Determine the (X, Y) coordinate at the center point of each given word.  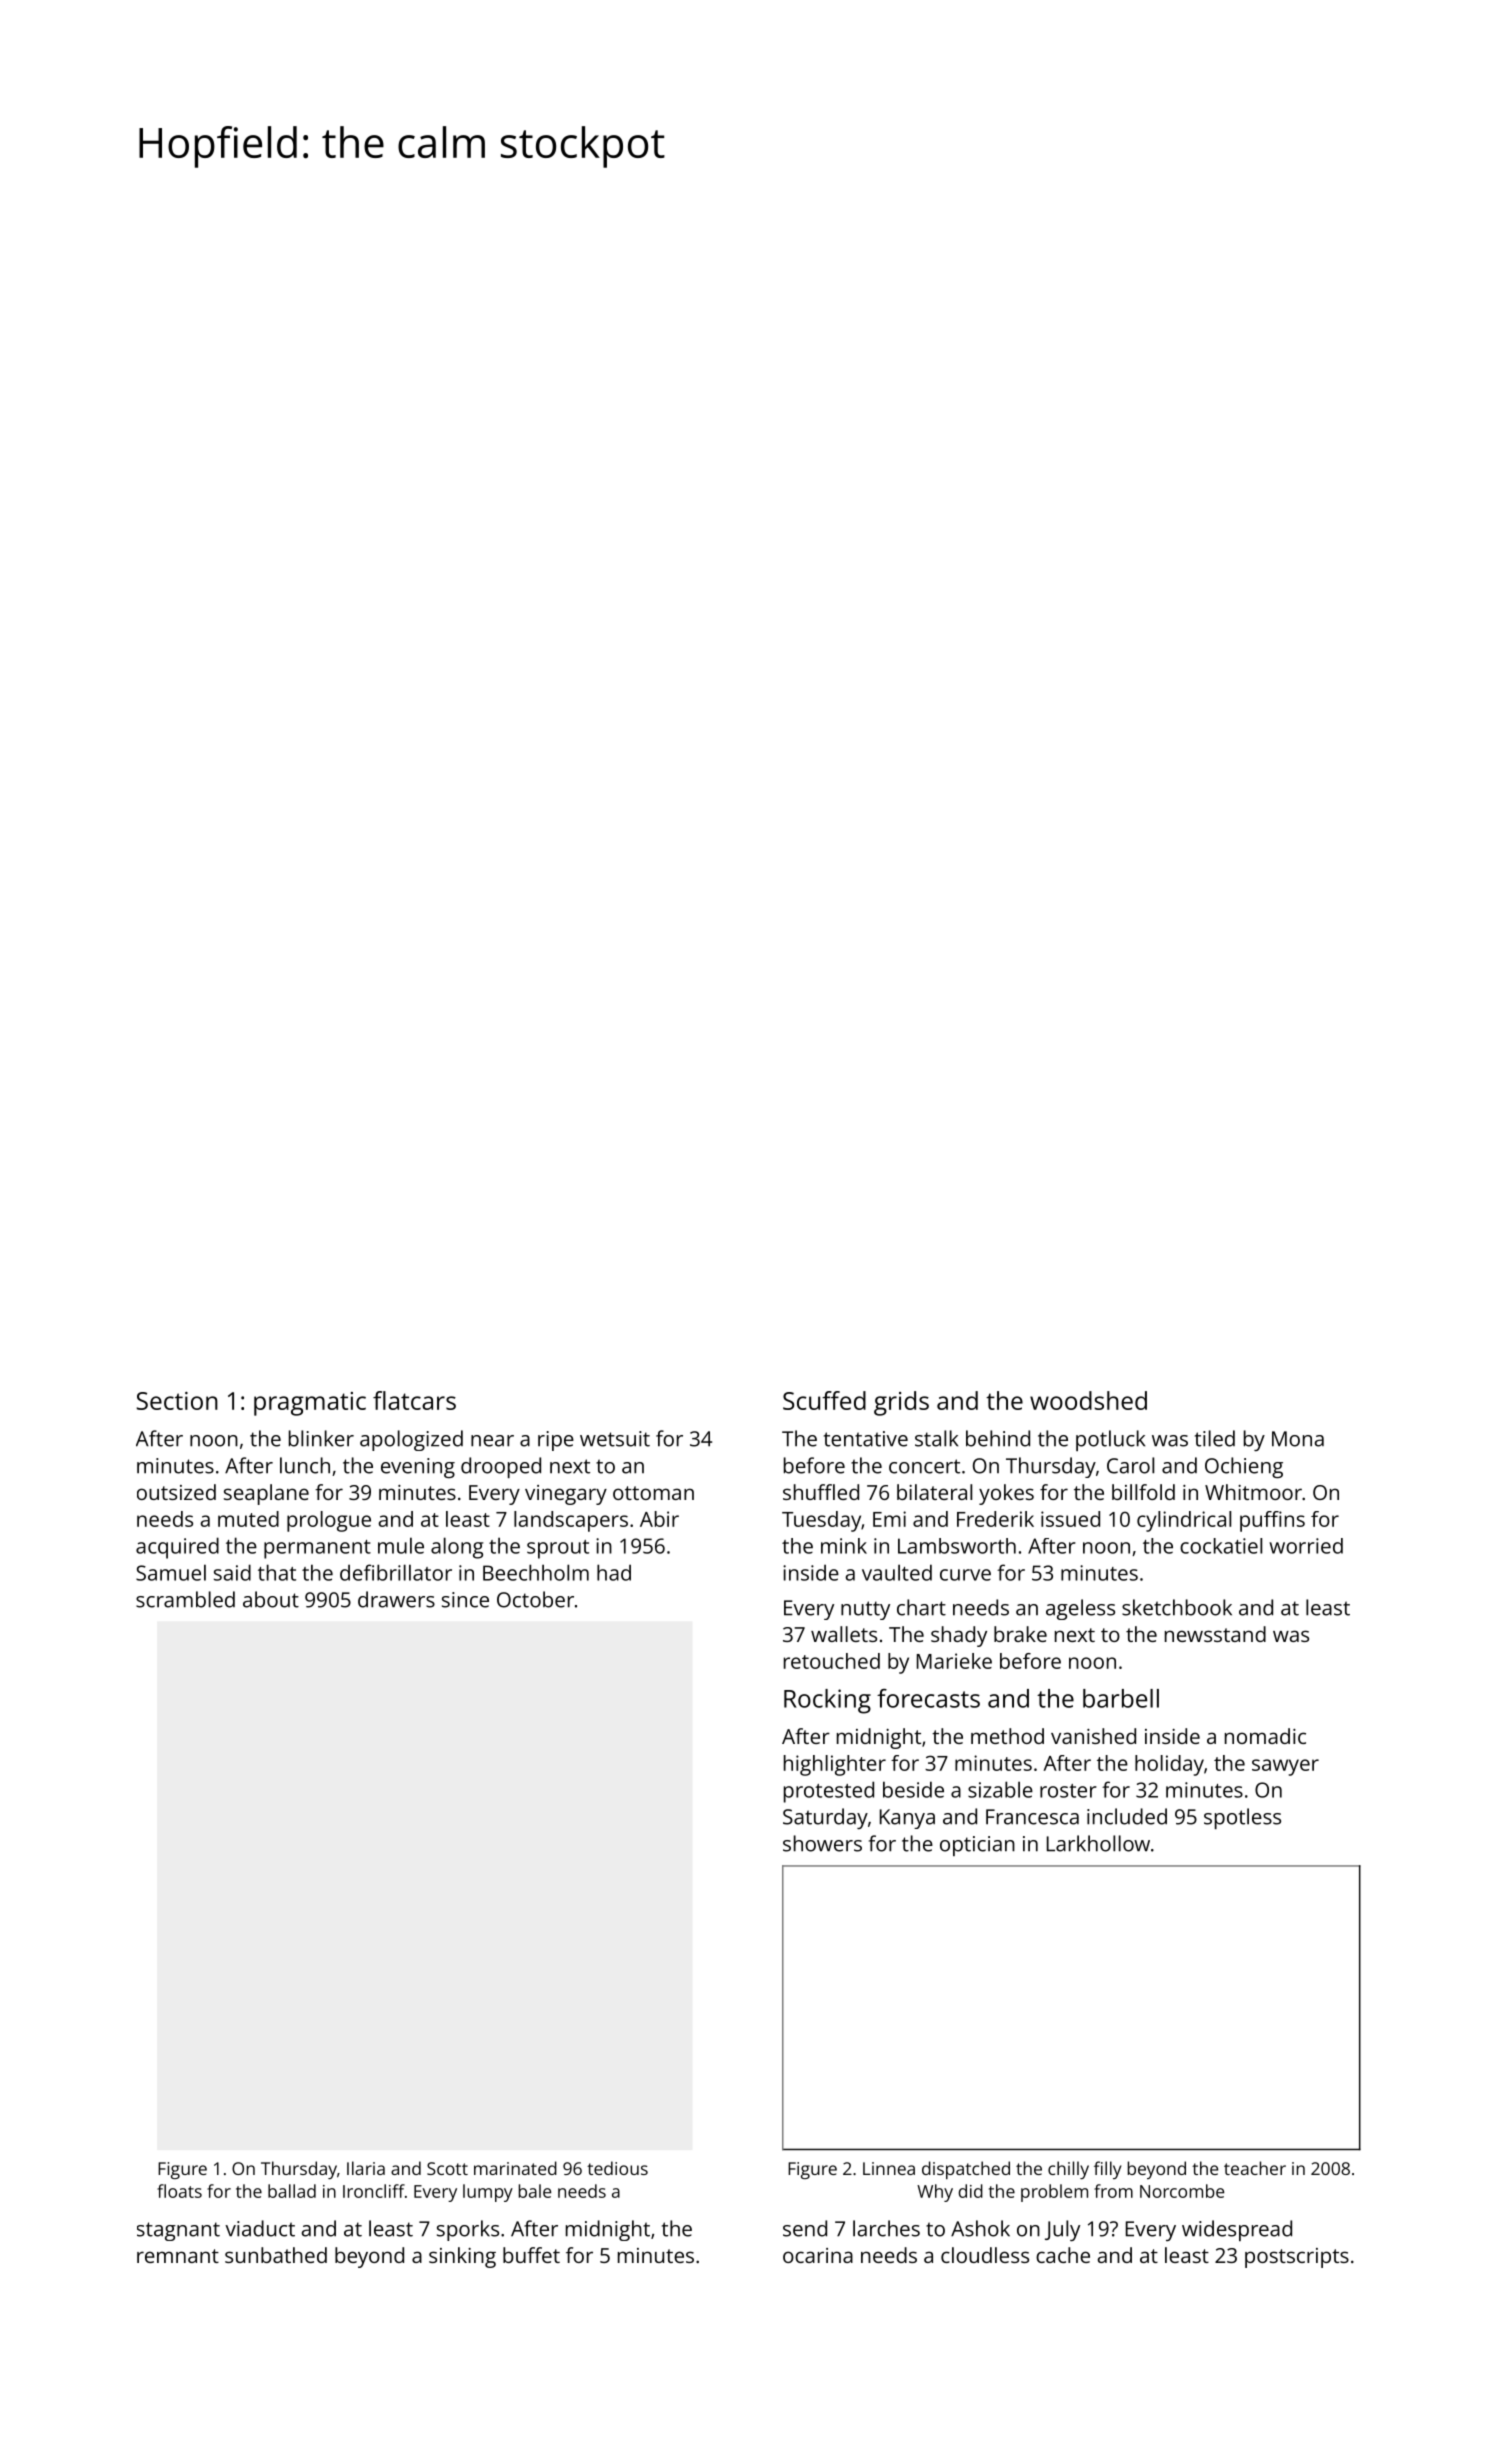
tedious (617, 2168)
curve (965, 1575)
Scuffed (824, 1400)
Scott (447, 2168)
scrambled (185, 1599)
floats (179, 2191)
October (535, 1599)
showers (822, 1843)
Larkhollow (1098, 1843)
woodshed (1088, 1400)
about (271, 1599)
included (1127, 1816)
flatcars (414, 1400)
